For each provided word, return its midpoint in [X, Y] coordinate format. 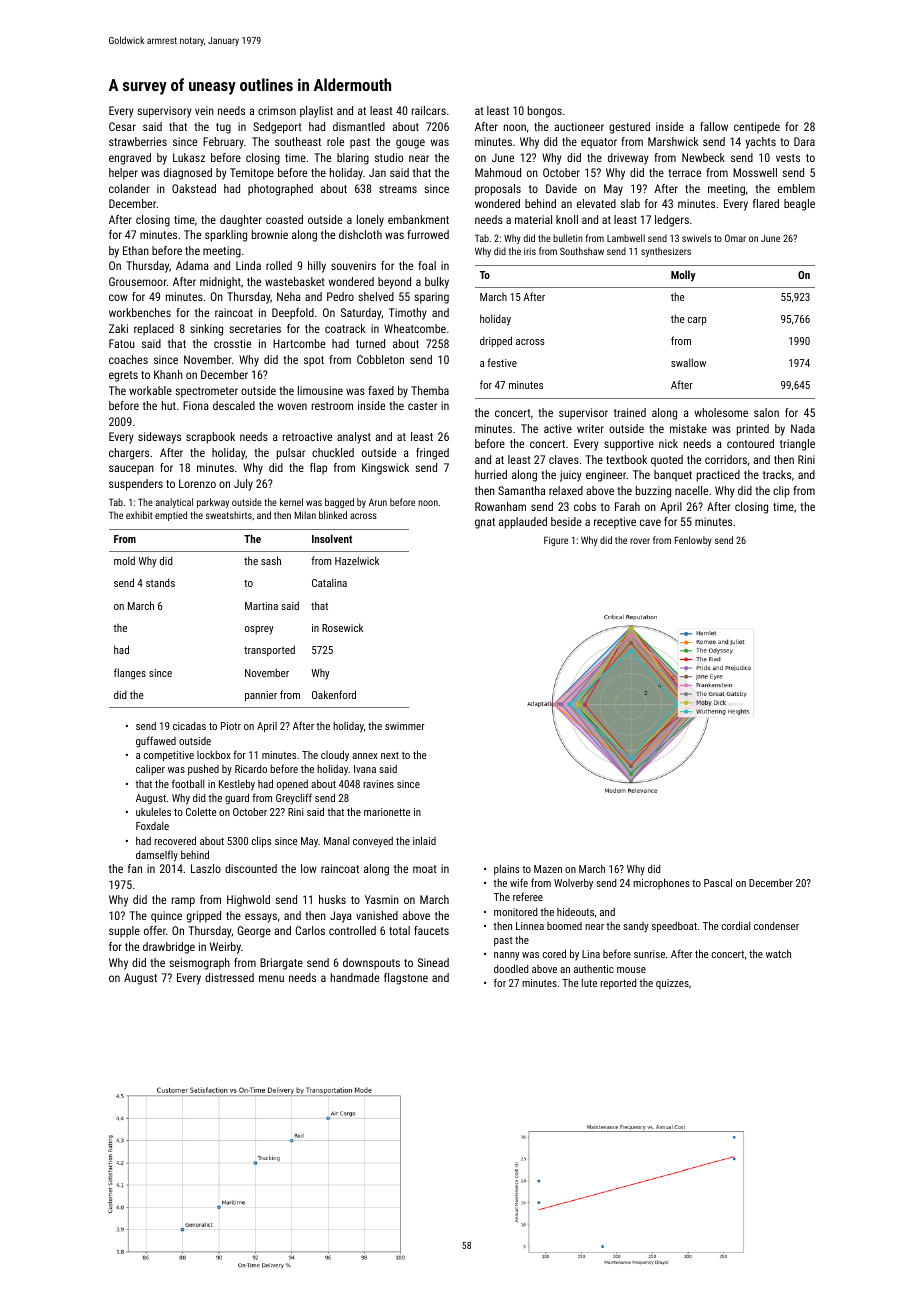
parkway [213, 503]
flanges [130, 674]
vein [204, 110]
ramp [183, 902]
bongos [545, 112]
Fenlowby [693, 541]
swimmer [405, 726]
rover [640, 541]
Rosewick [342, 627]
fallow [714, 126]
